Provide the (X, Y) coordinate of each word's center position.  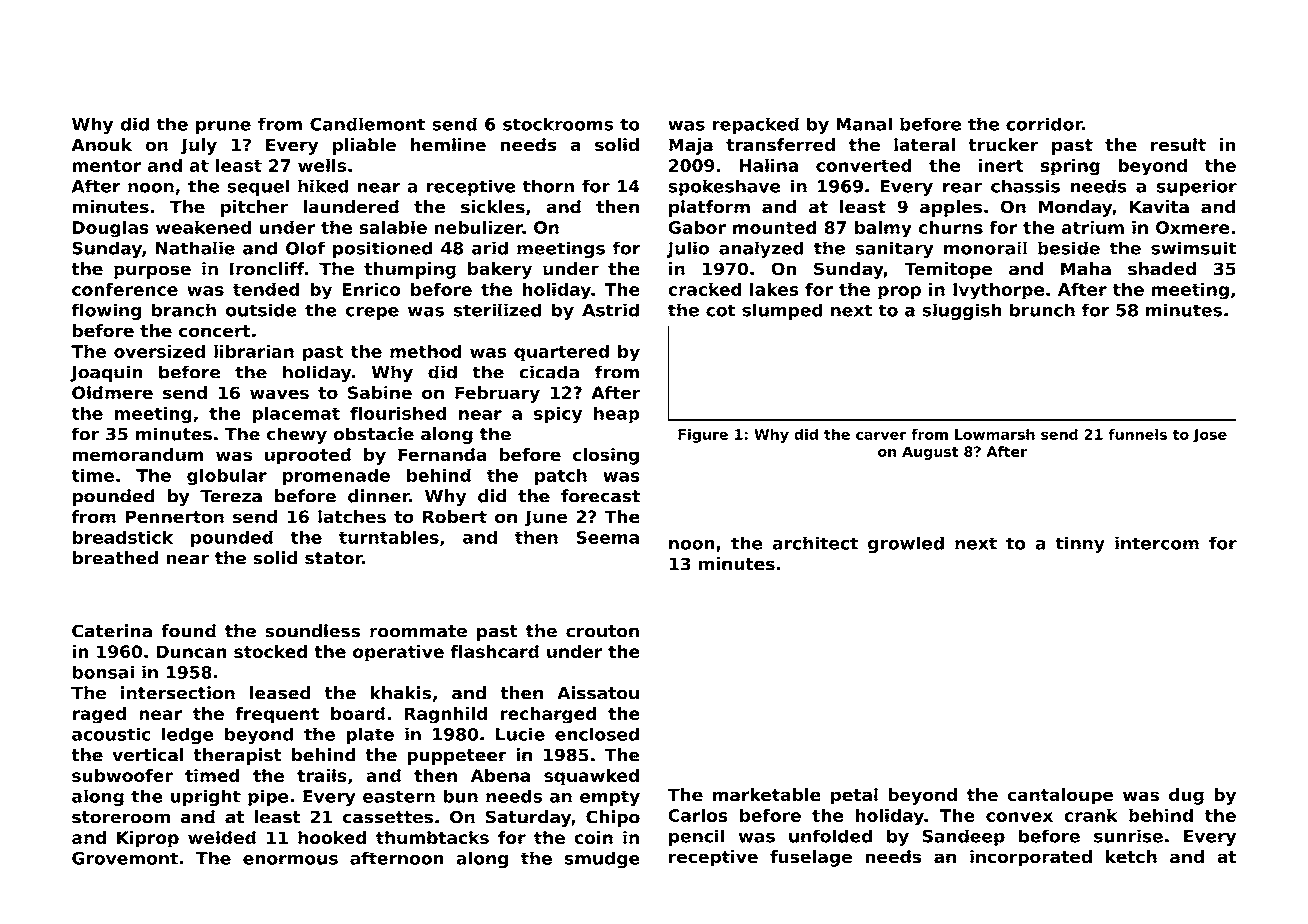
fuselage (811, 858)
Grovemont (125, 858)
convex (1019, 817)
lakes (774, 289)
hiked (323, 186)
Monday (1075, 208)
